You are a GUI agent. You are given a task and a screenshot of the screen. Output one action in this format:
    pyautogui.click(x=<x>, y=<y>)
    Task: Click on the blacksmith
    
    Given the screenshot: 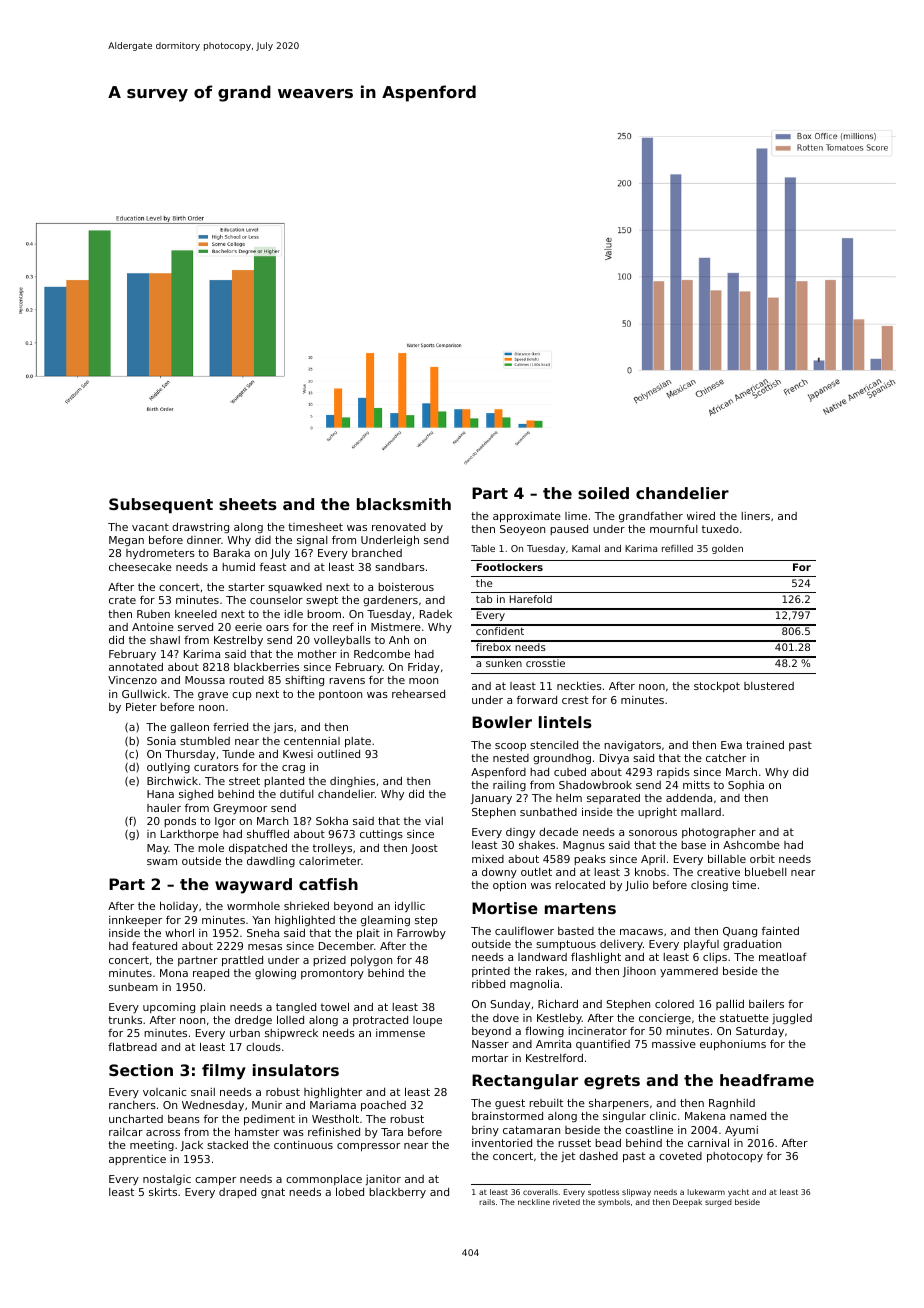 What is the action you would take?
    pyautogui.click(x=404, y=504)
